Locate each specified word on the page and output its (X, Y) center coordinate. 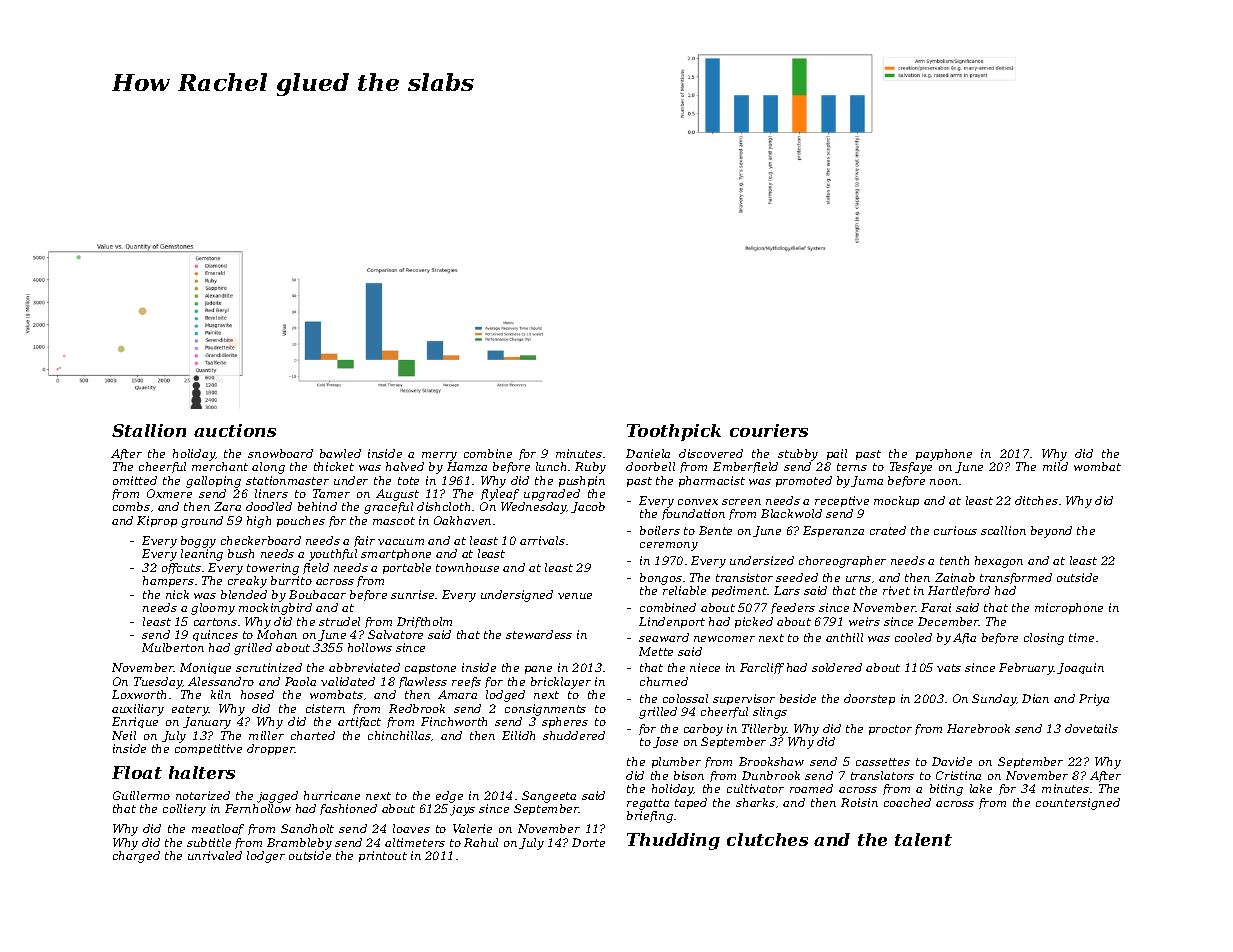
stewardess (539, 634)
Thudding (673, 841)
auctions (235, 430)
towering (273, 569)
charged (136, 857)
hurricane (332, 795)
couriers (769, 430)
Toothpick (674, 432)
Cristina (958, 775)
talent (923, 839)
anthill (844, 637)
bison (689, 775)
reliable (684, 590)
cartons (215, 622)
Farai (936, 607)
